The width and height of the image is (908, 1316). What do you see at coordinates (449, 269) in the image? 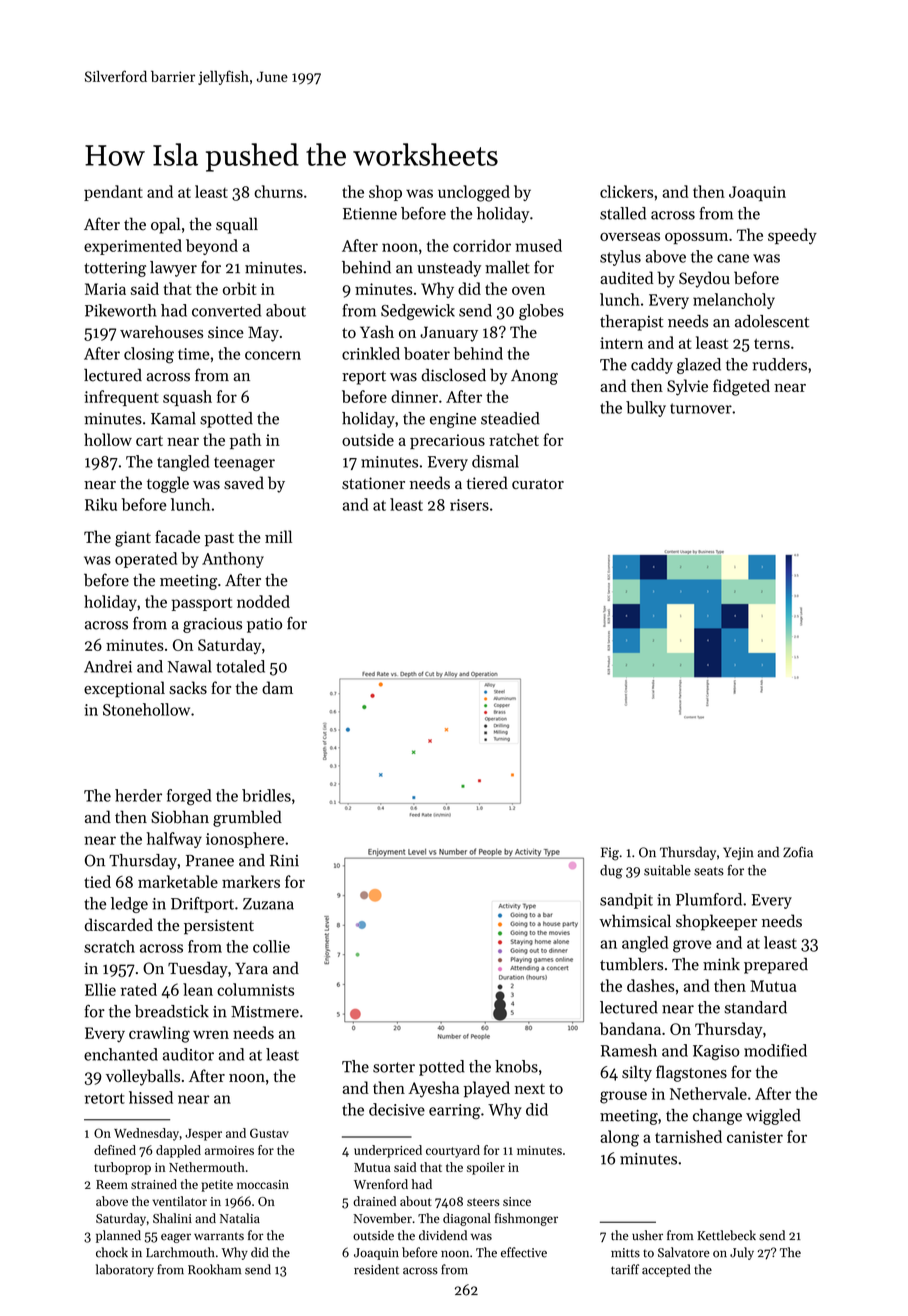
I see `unsteady` at bounding box center [449, 269].
